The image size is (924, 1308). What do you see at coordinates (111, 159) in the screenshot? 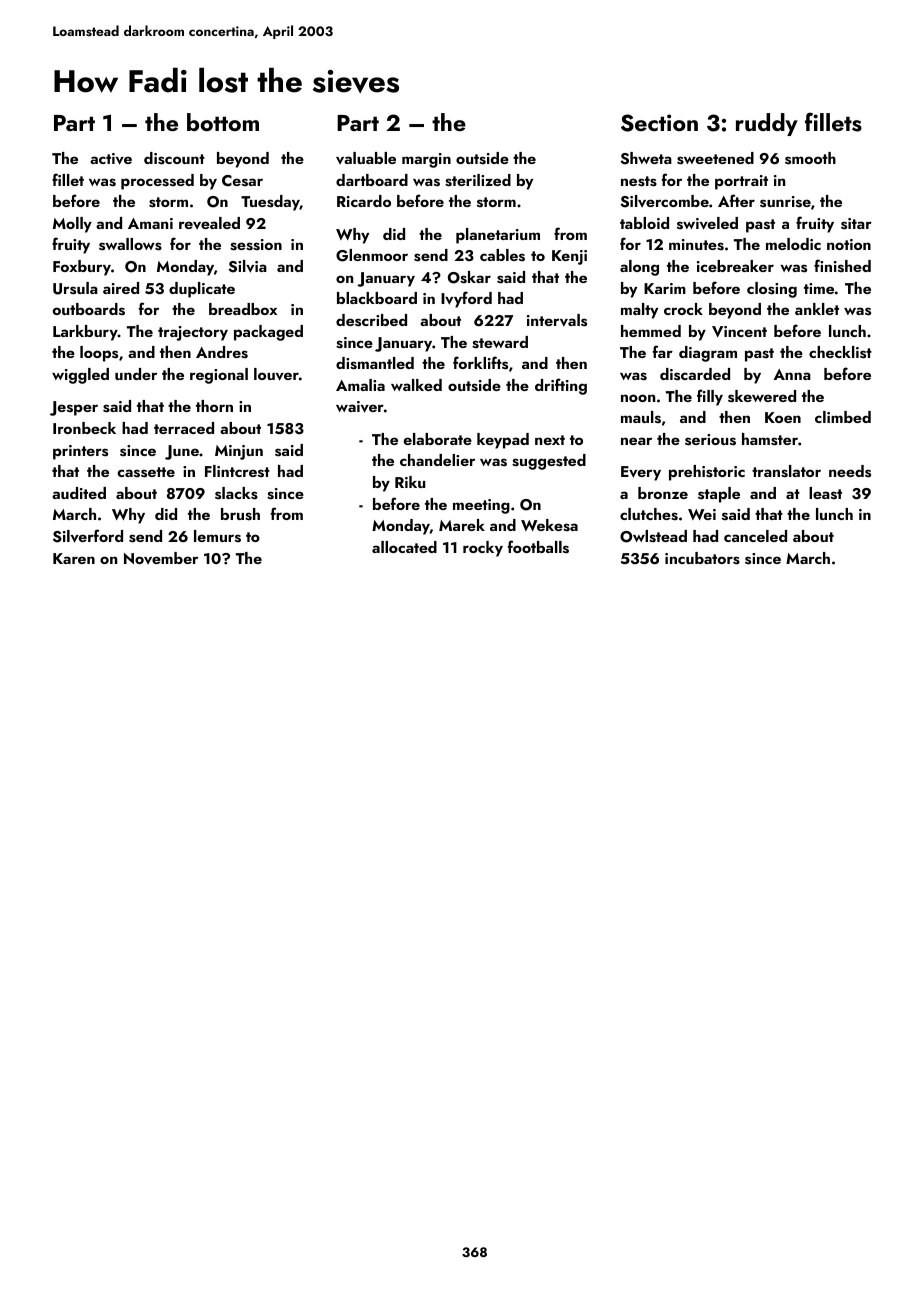
I see `active` at bounding box center [111, 159].
